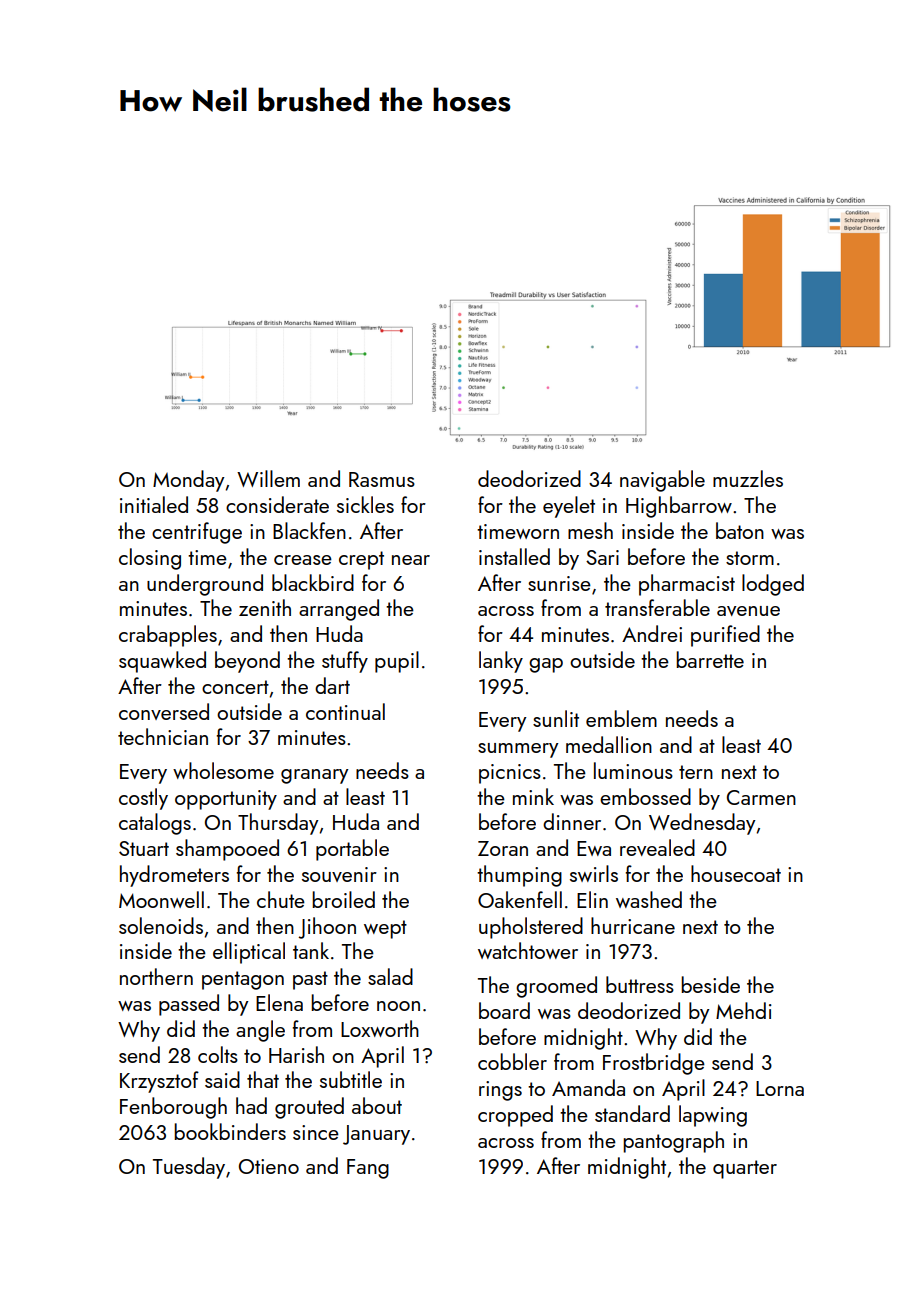 This screenshot has width=924, height=1314. Describe the element at coordinates (345, 711) in the screenshot. I see `continual` at that location.
